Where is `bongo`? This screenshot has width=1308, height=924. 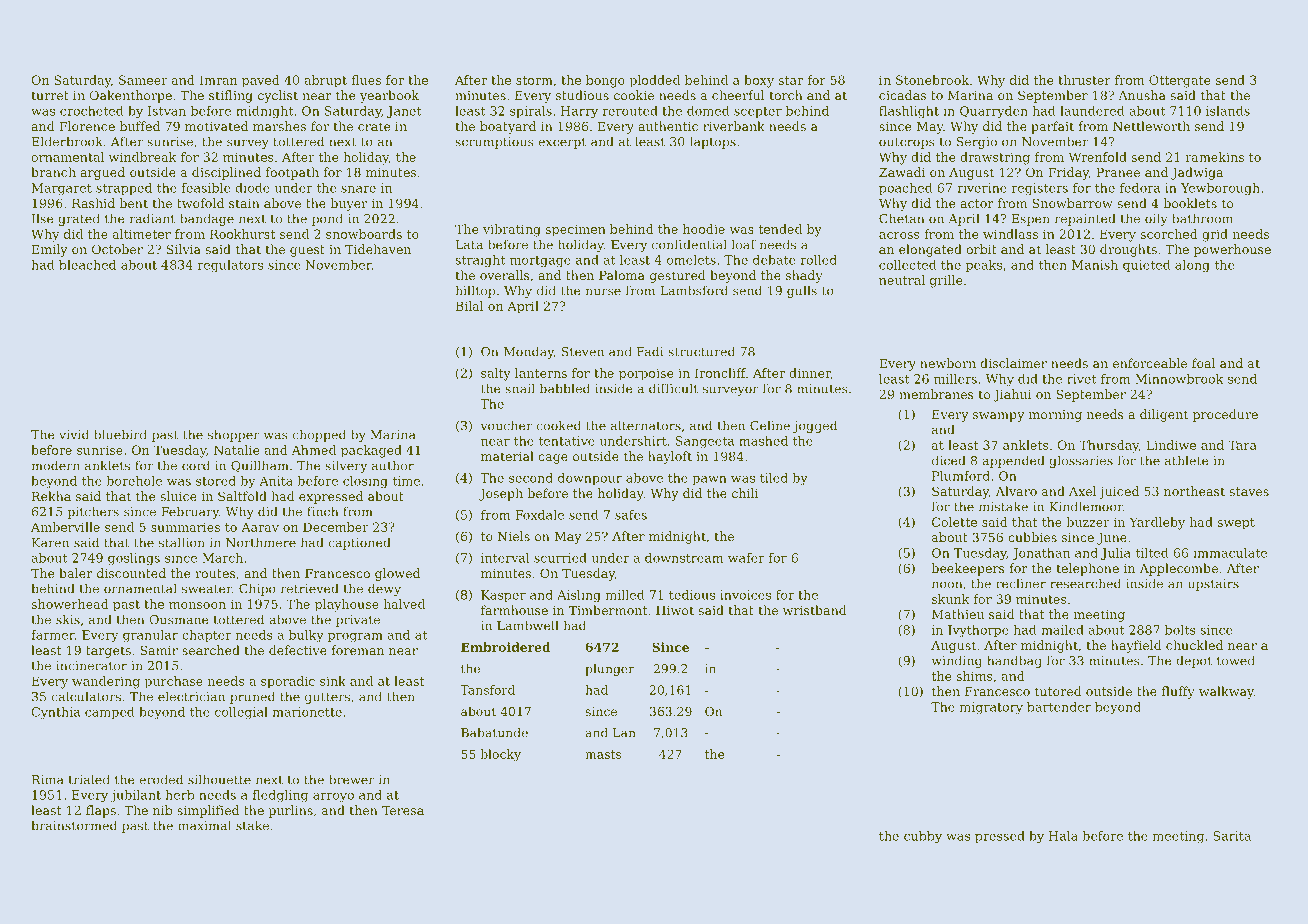
bongo is located at coordinates (605, 81).
